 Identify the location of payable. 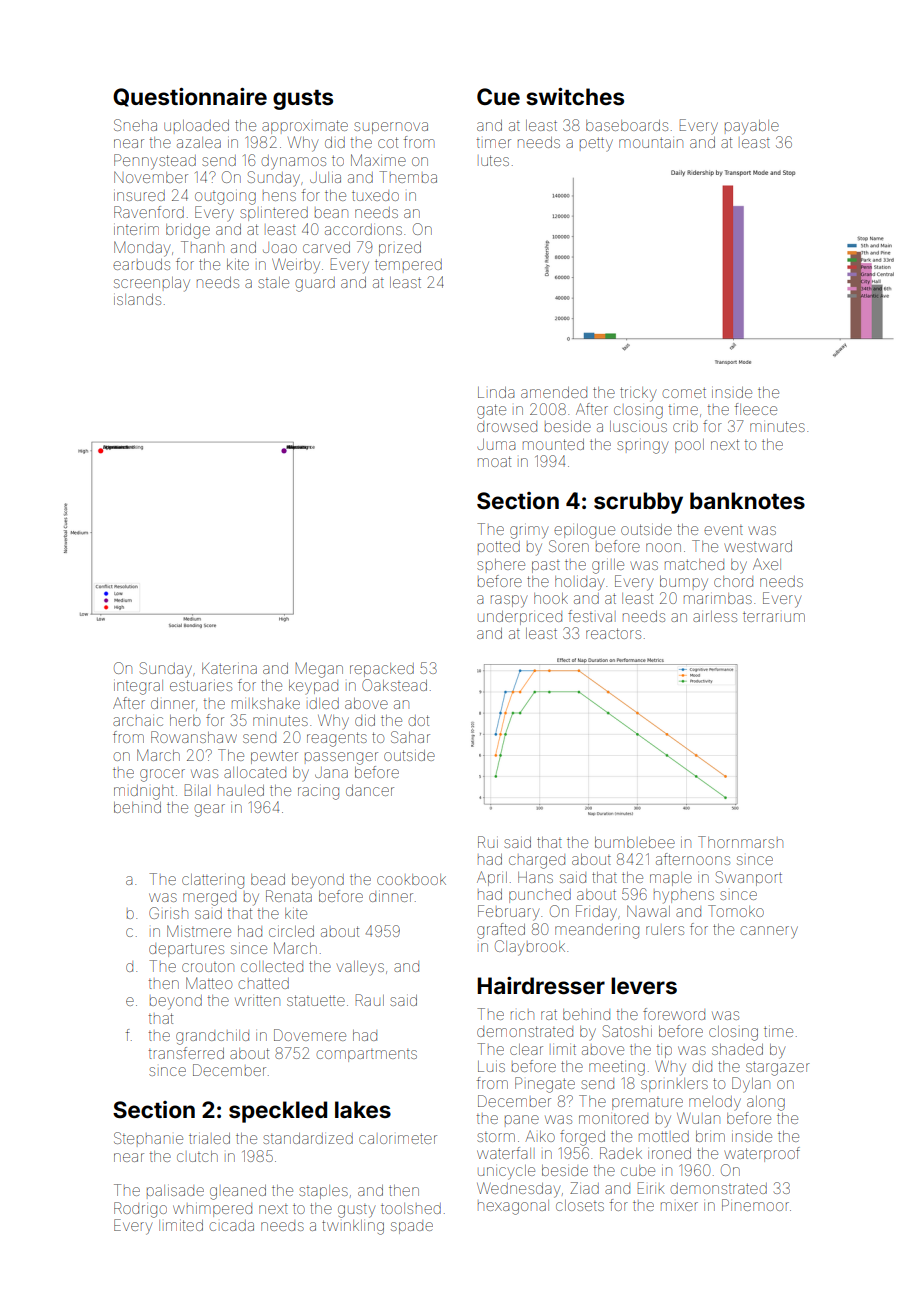
(752, 127).
